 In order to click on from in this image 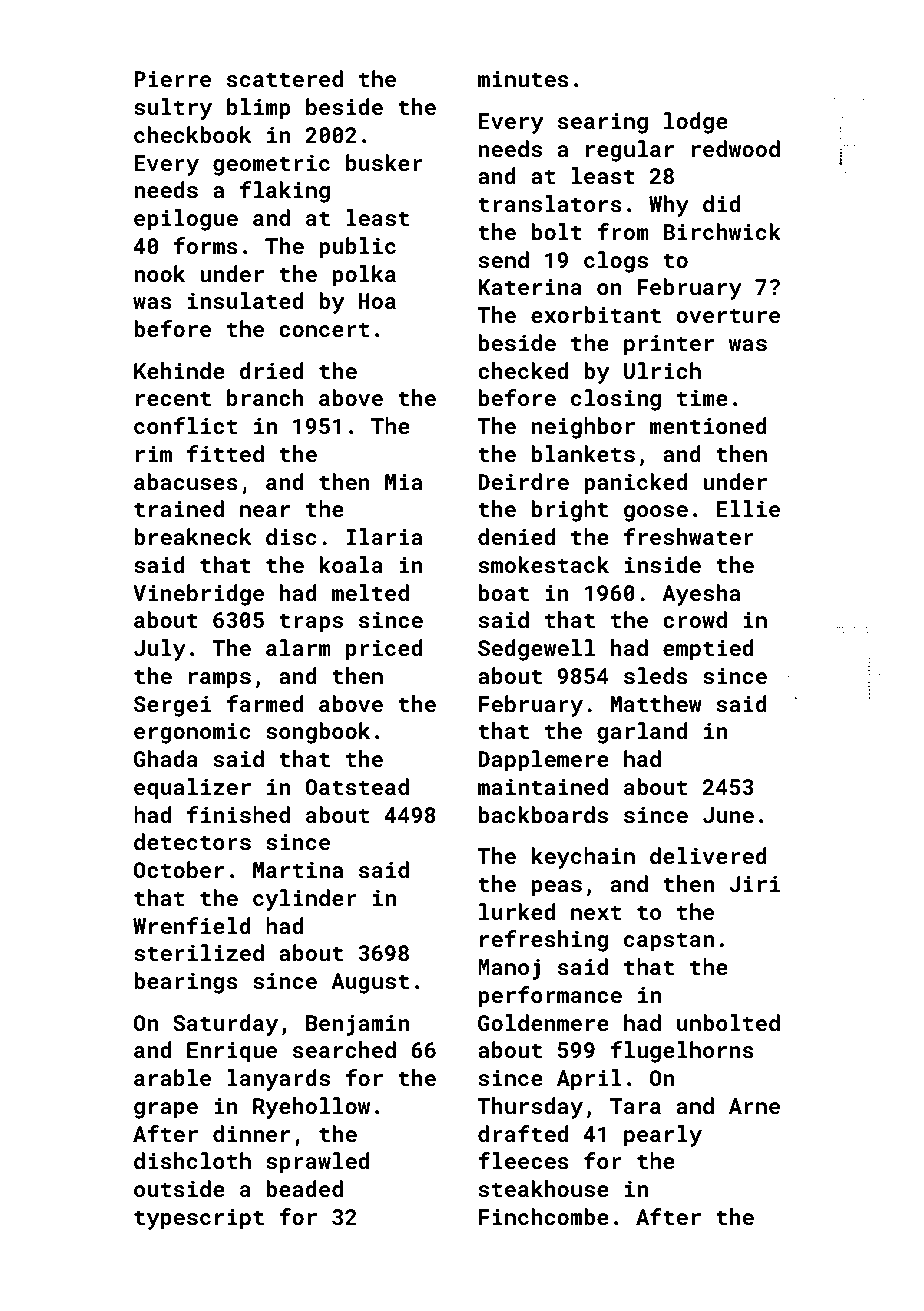, I will do `click(623, 231)`.
